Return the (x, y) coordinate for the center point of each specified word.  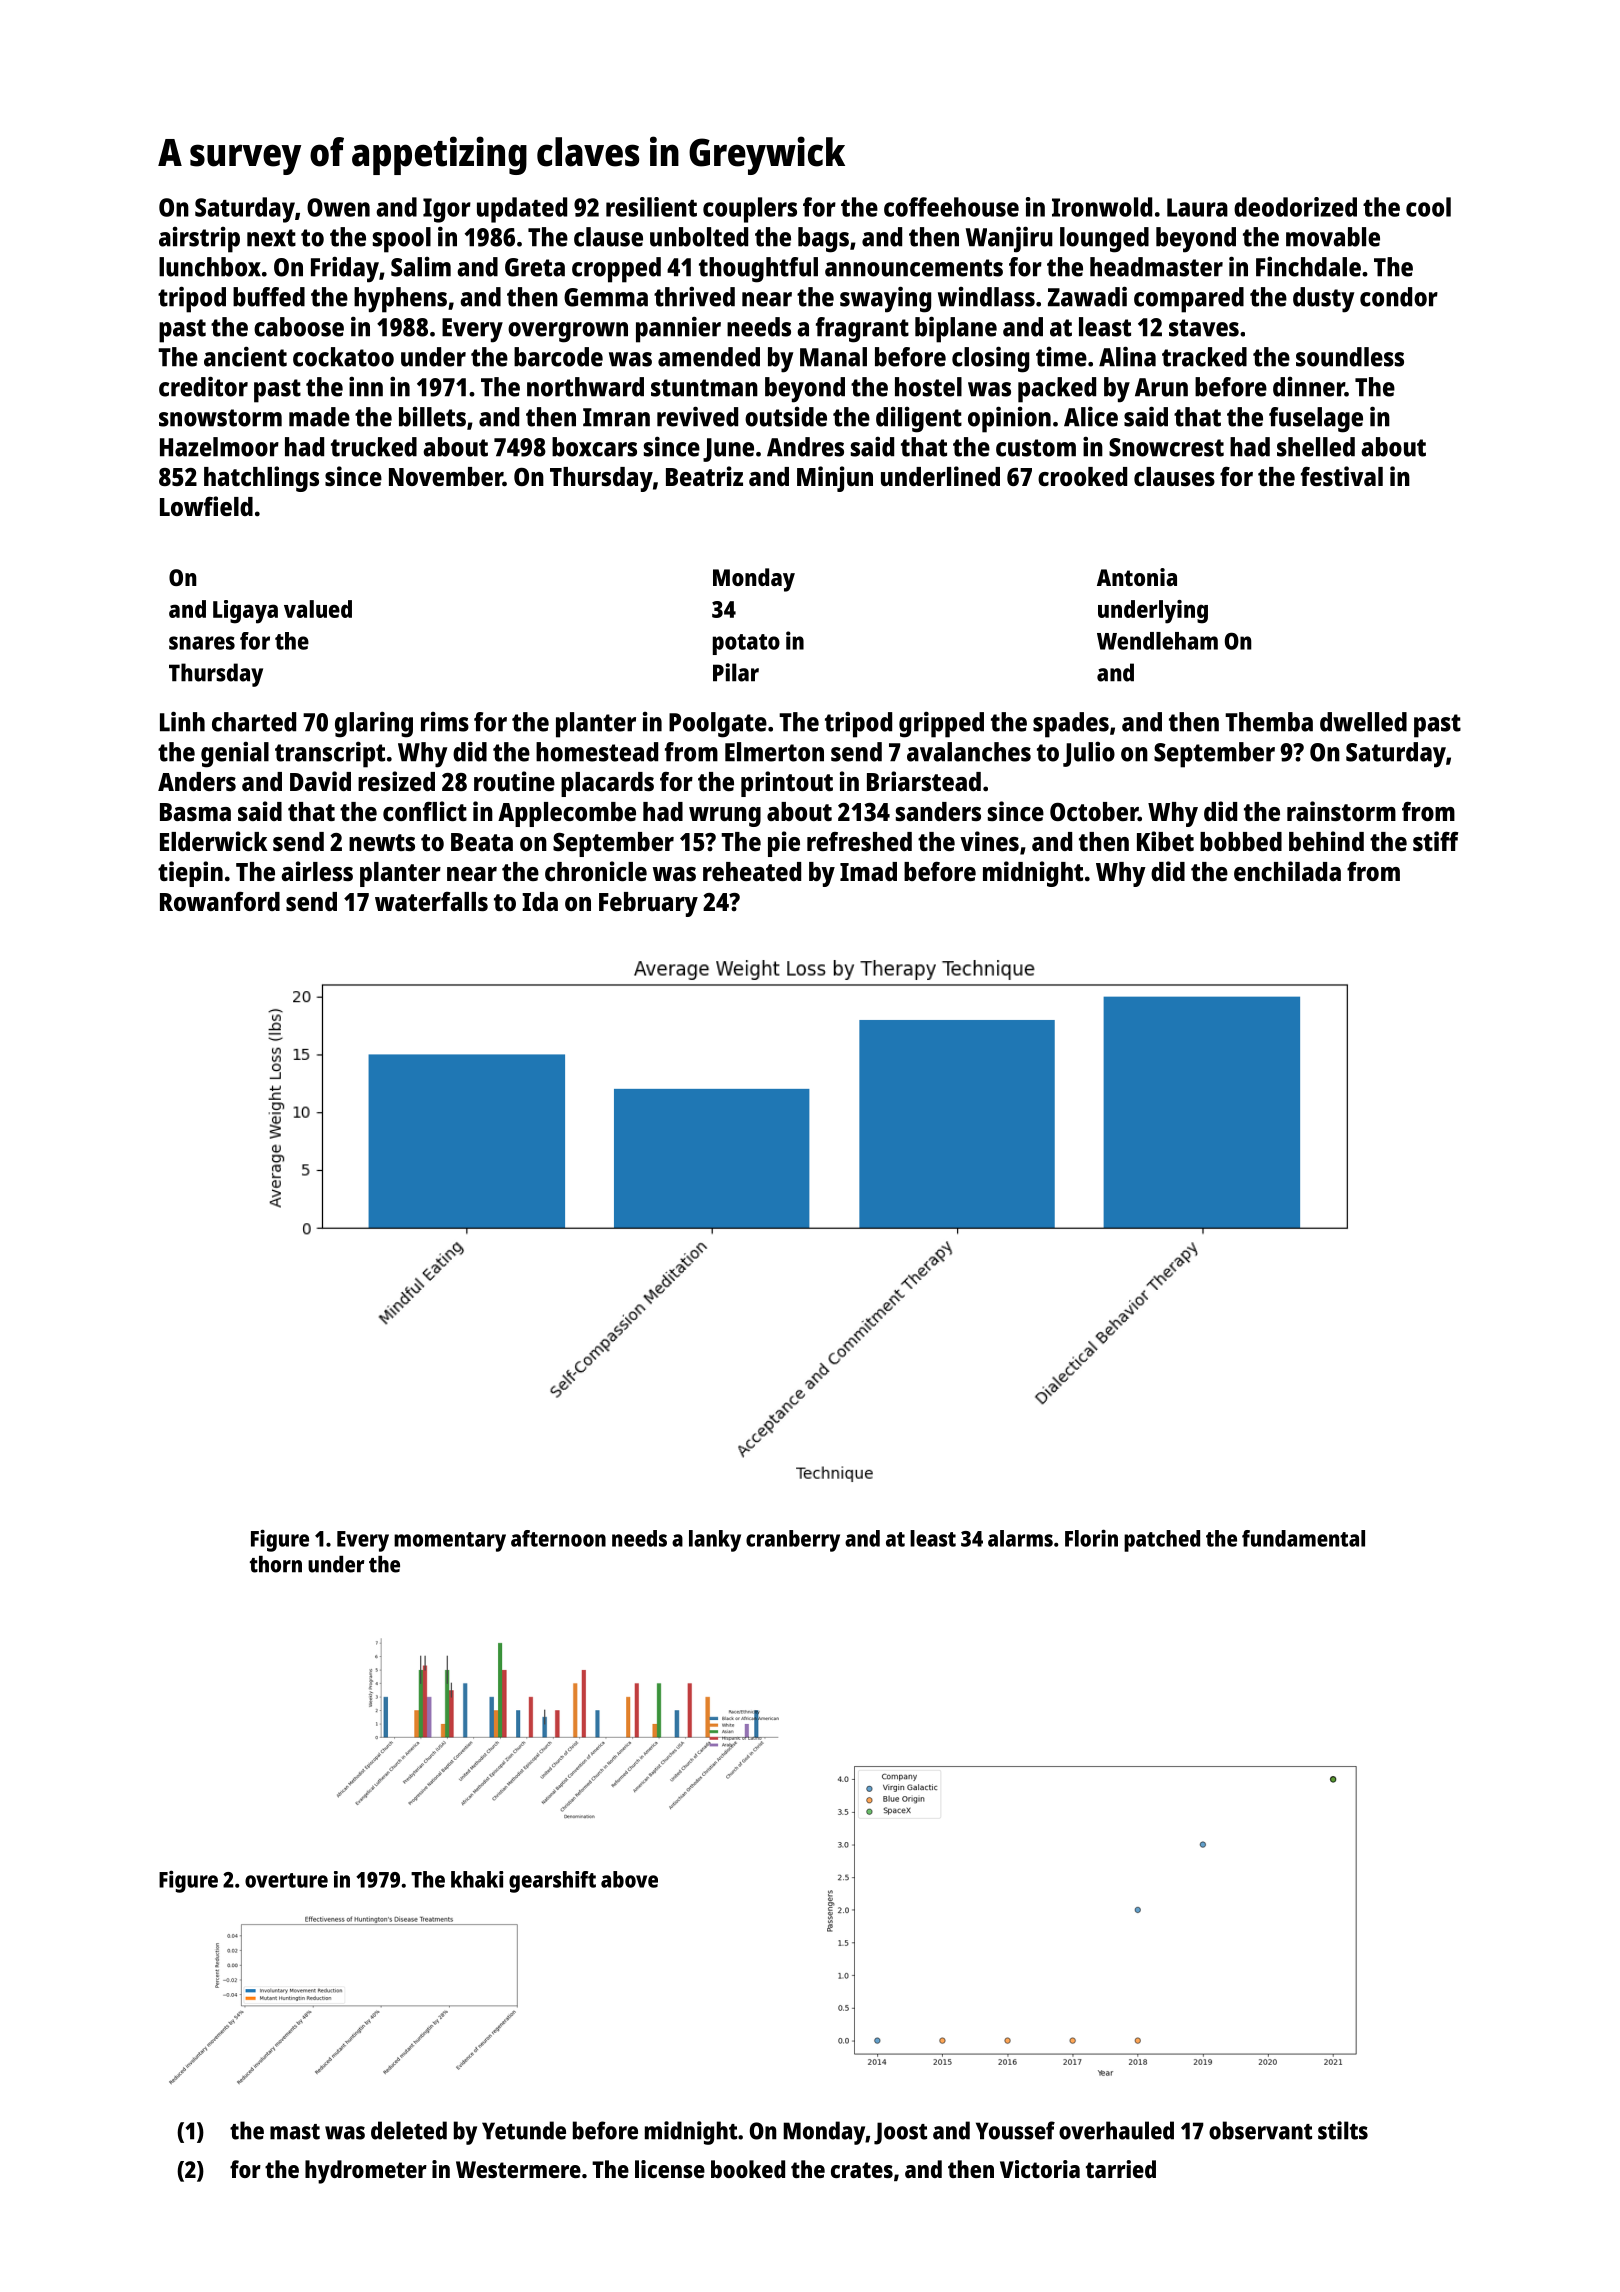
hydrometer (366, 2172)
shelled (1316, 447)
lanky (715, 1541)
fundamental (1303, 1538)
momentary (450, 1542)
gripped (941, 724)
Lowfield (206, 506)
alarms (1020, 1538)
